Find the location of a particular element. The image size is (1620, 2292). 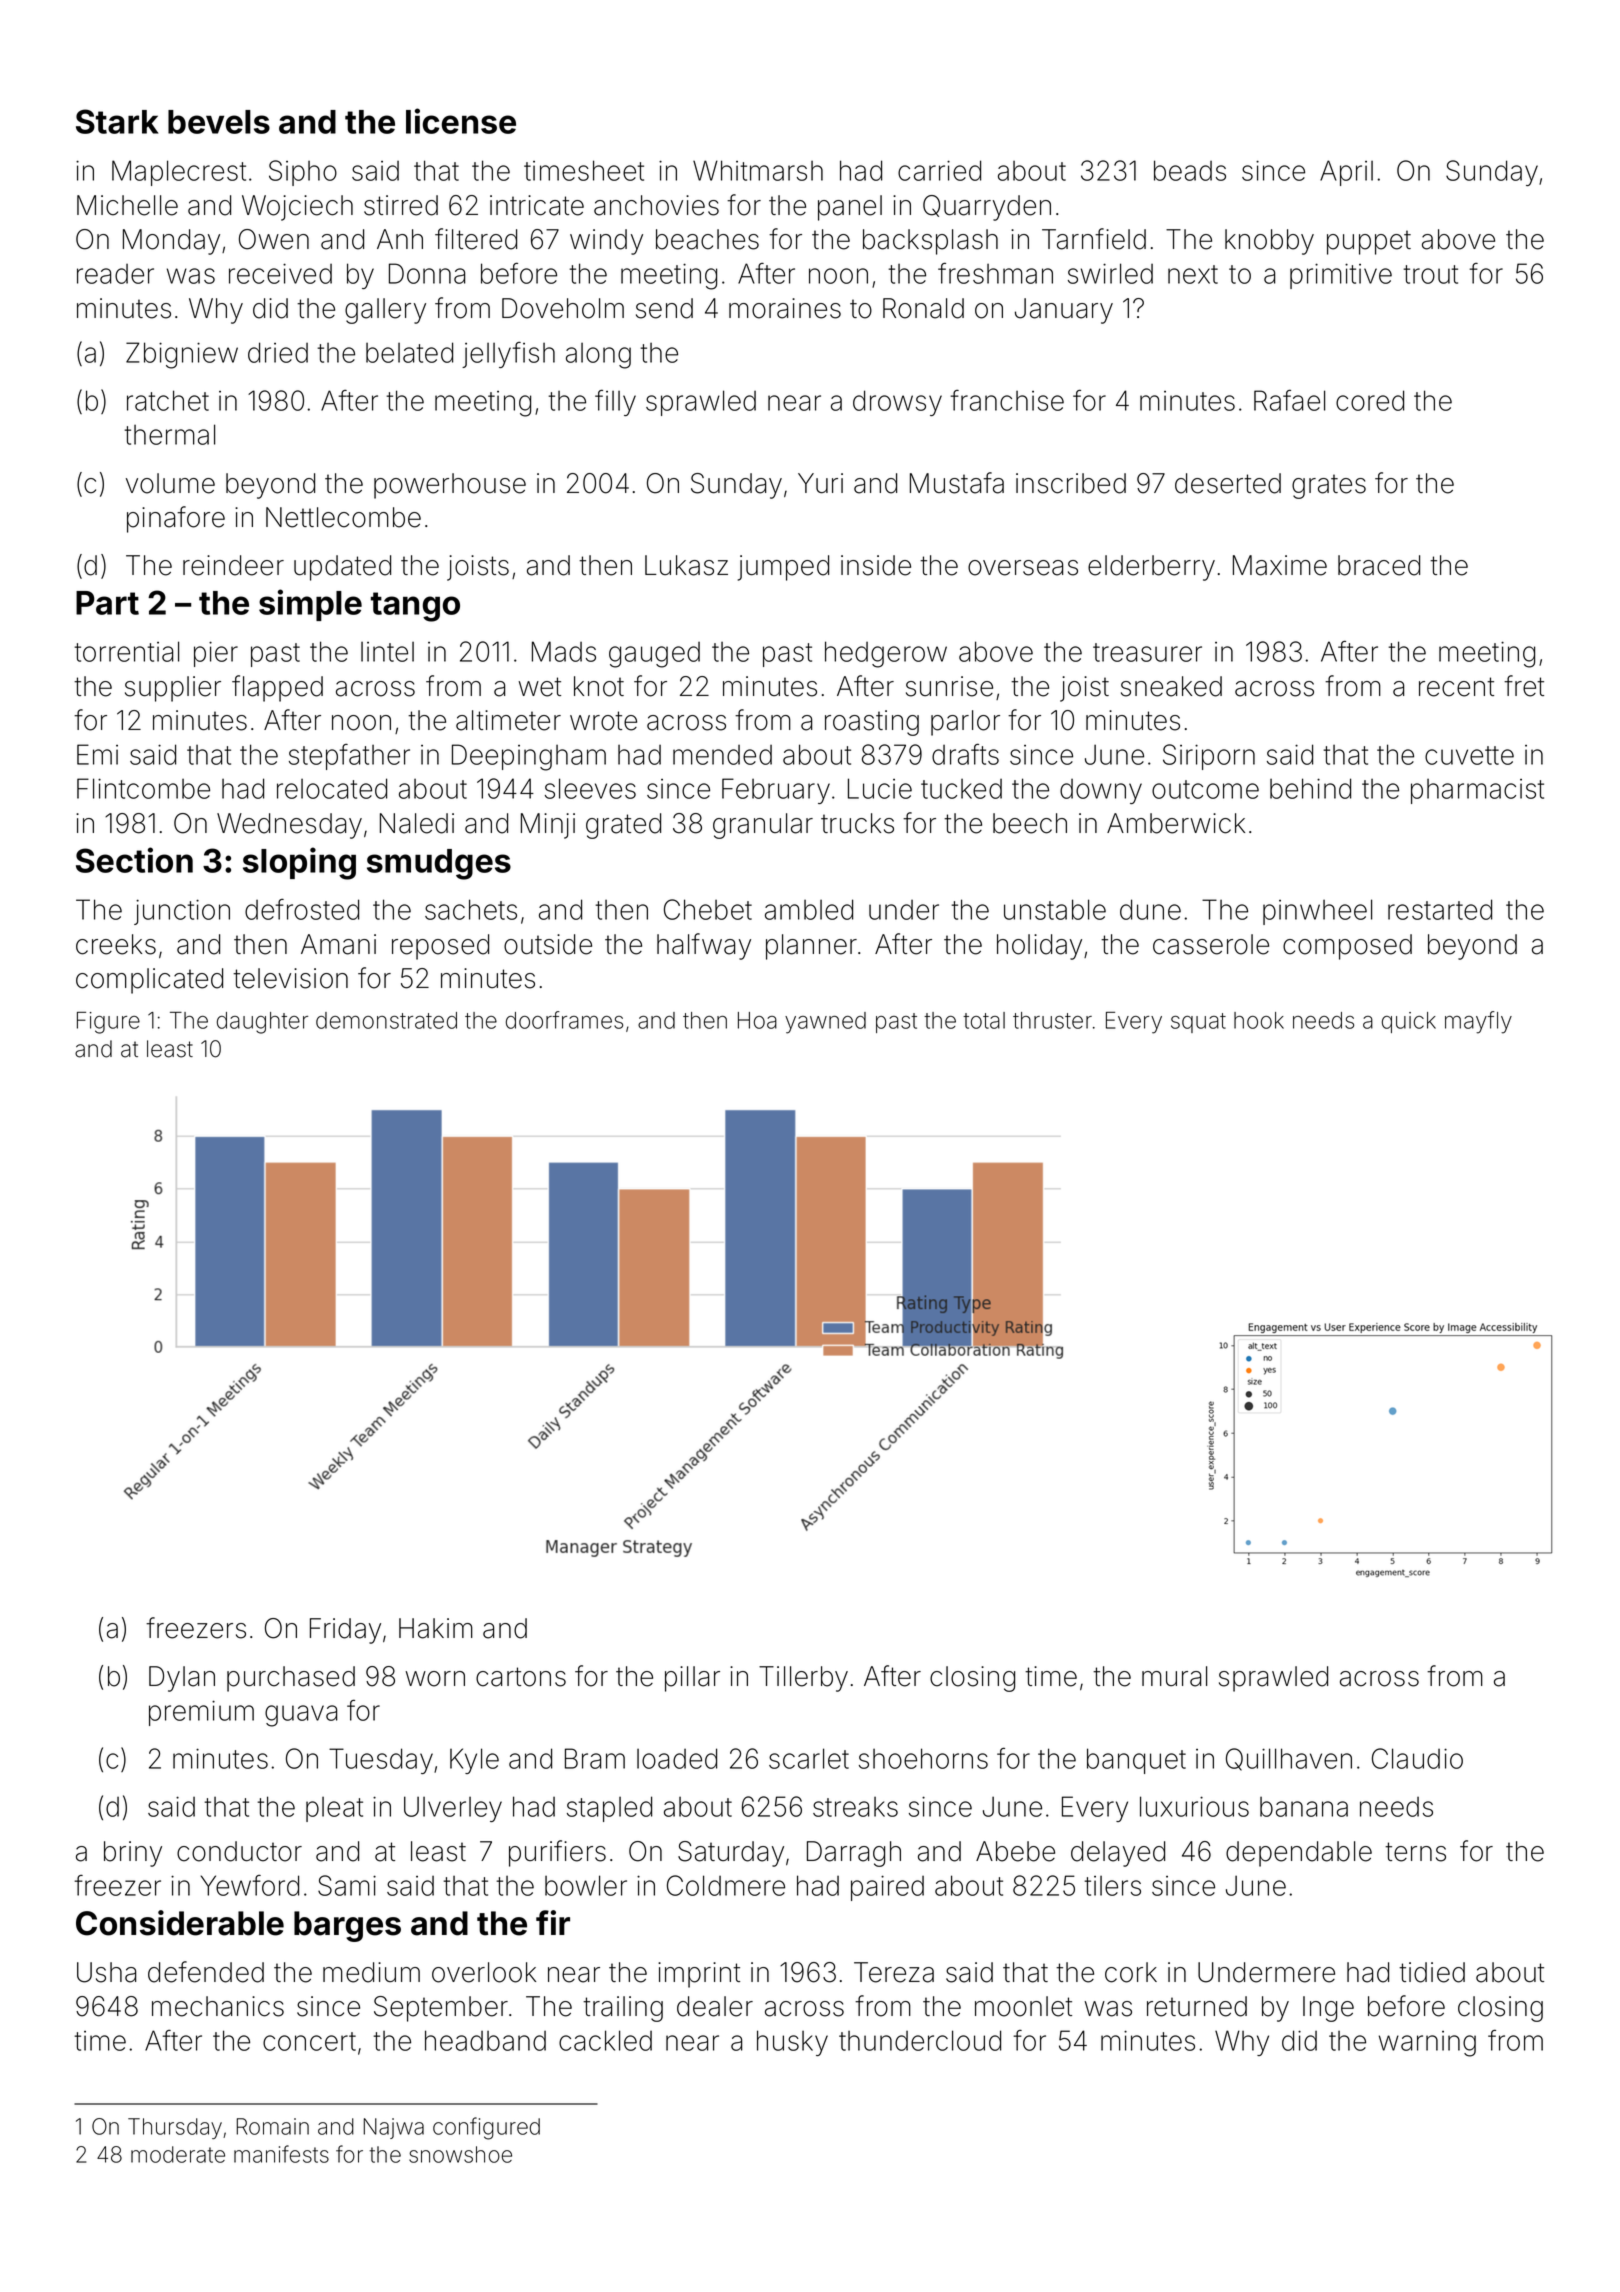

Sipho is located at coordinates (303, 173).
